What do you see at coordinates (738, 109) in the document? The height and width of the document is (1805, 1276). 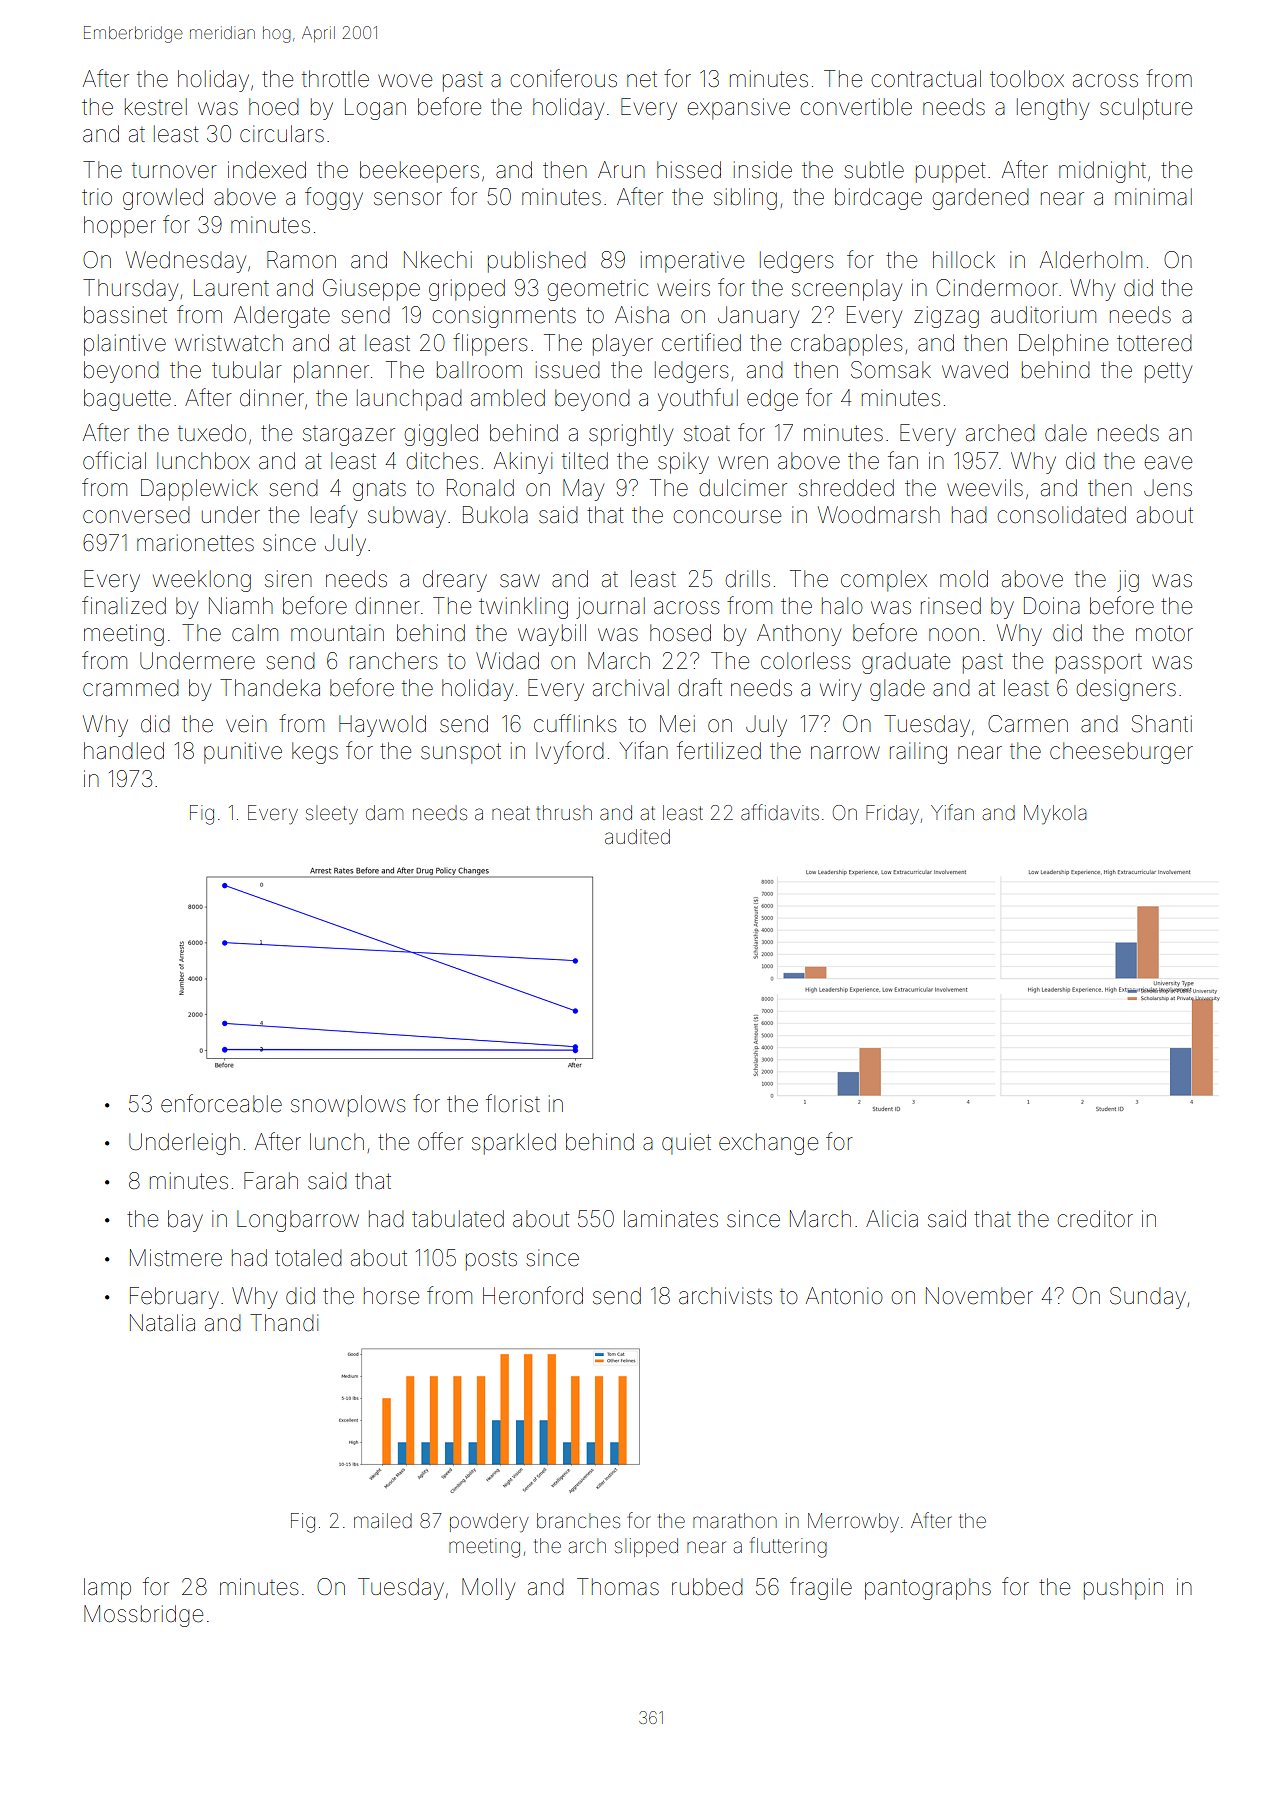 I see `expansive` at bounding box center [738, 109].
